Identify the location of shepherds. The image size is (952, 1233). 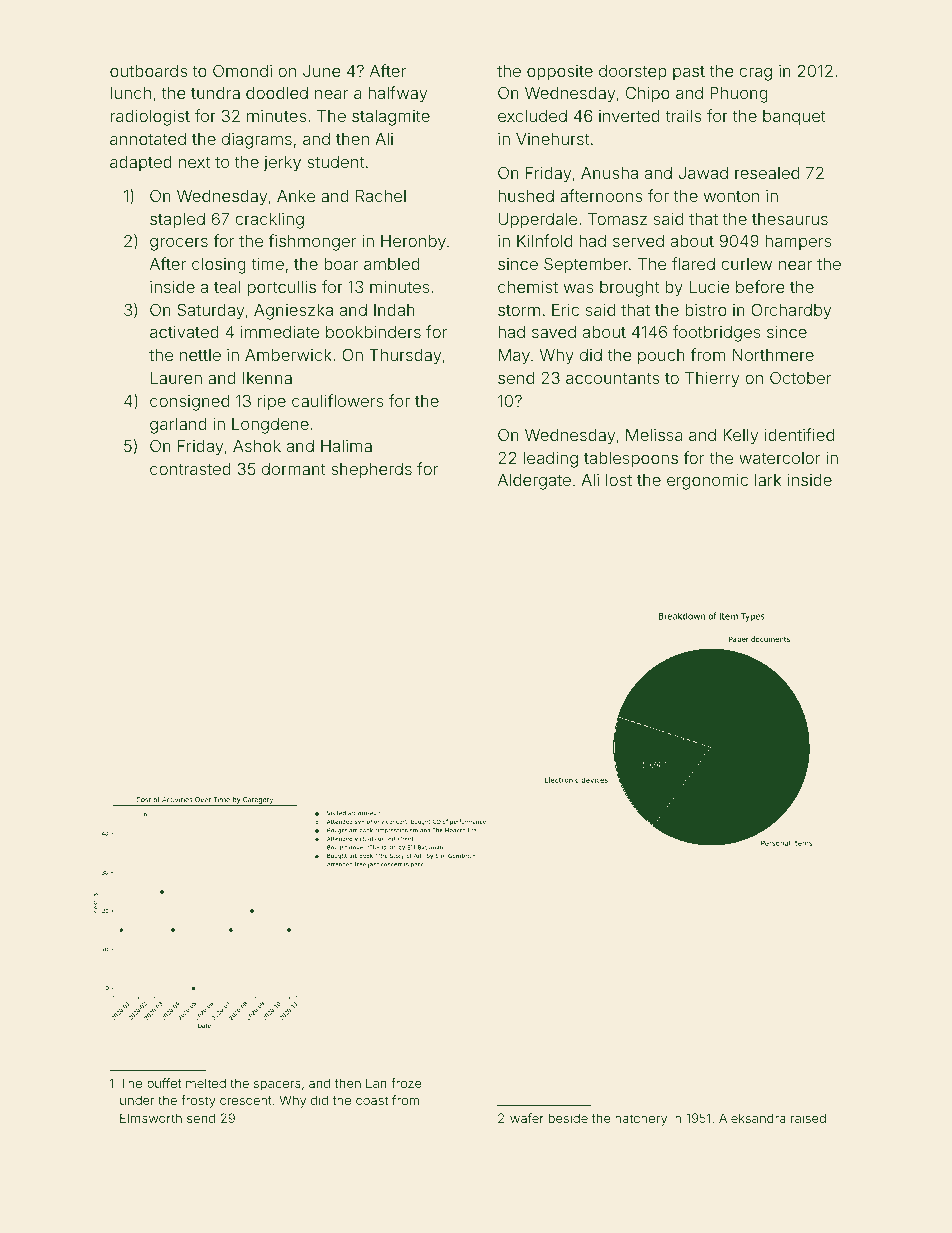
(371, 471).
